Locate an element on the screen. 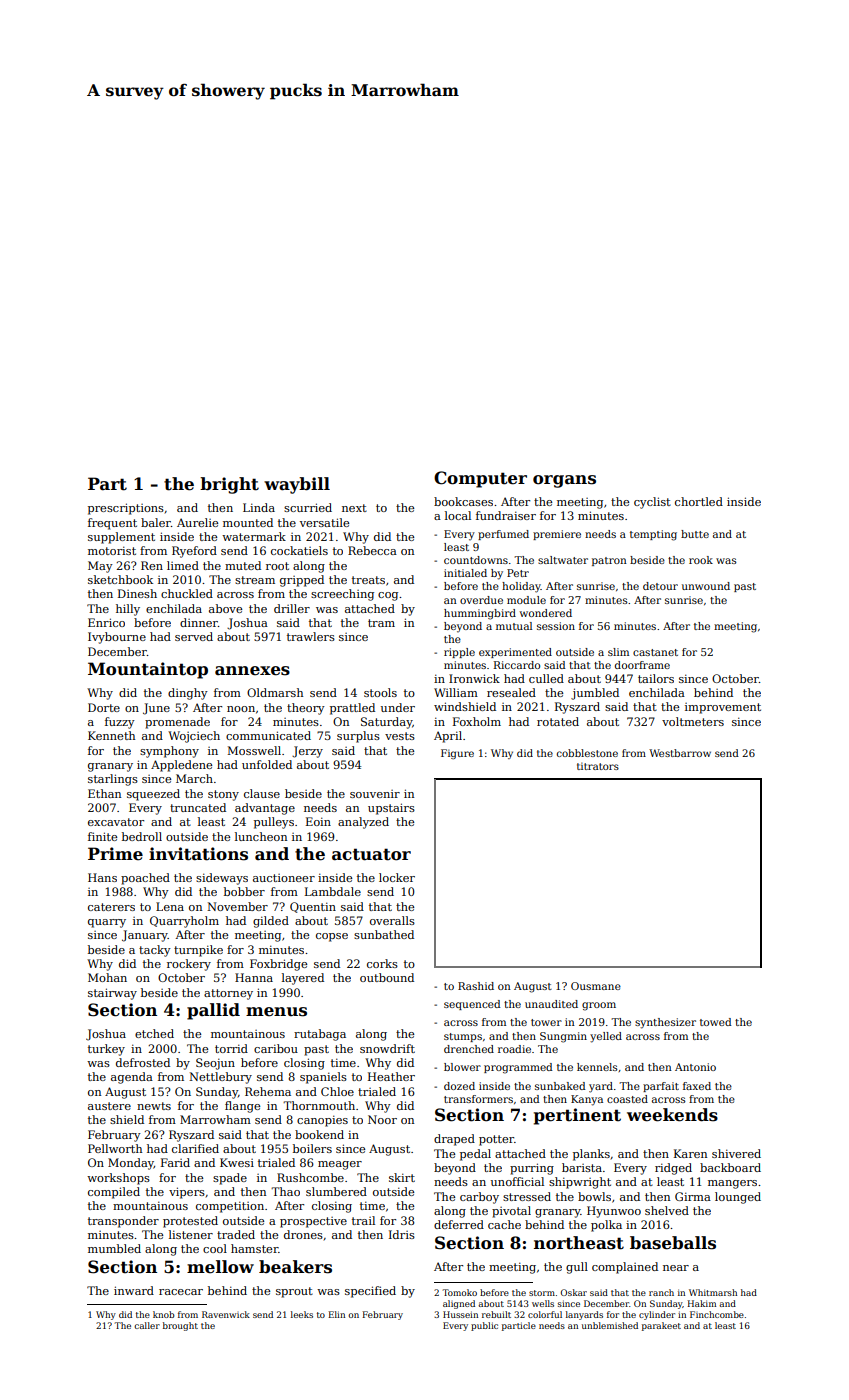  public is located at coordinates (484, 1326).
